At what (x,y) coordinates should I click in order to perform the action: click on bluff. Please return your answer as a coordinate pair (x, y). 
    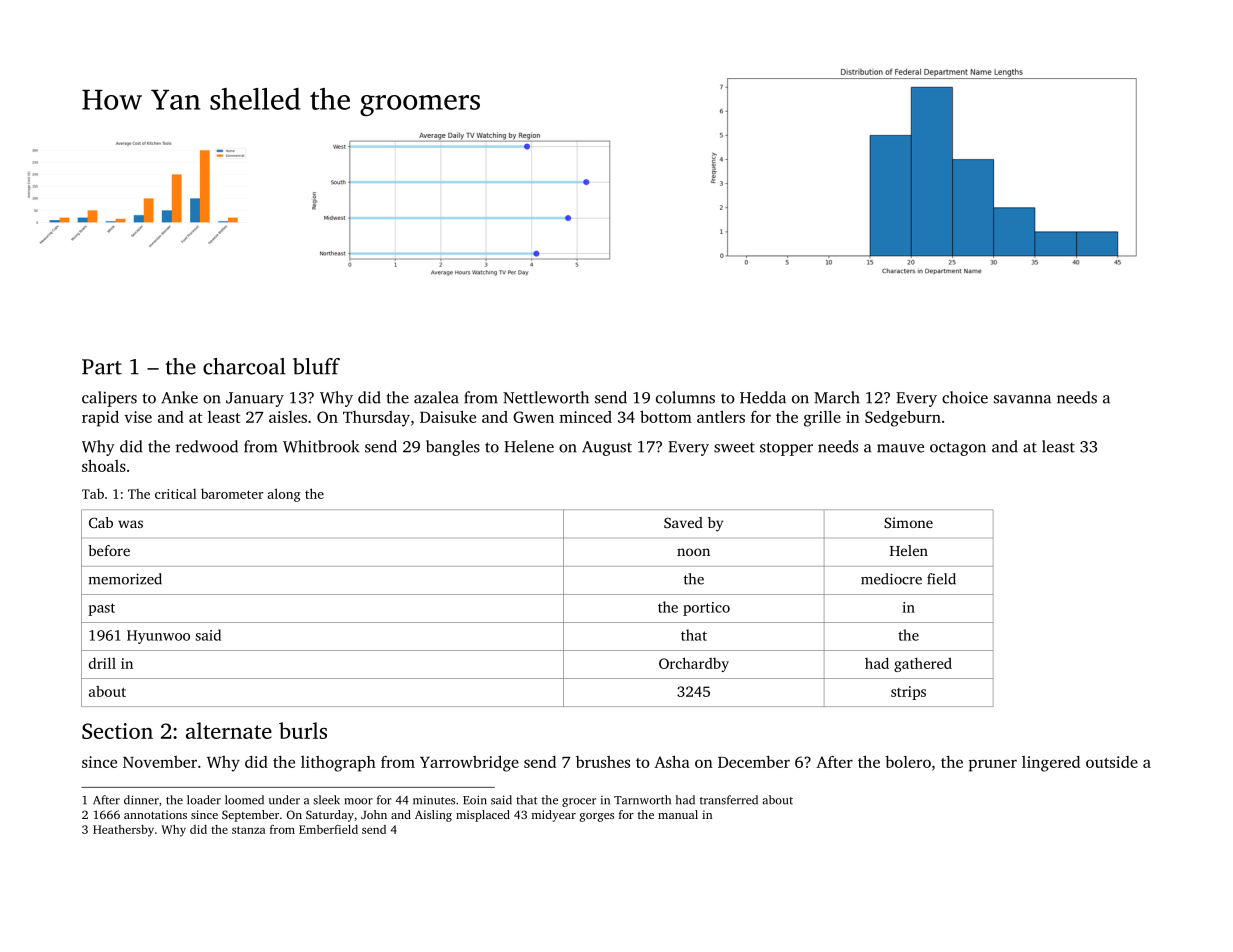
    Looking at the image, I should click on (316, 366).
